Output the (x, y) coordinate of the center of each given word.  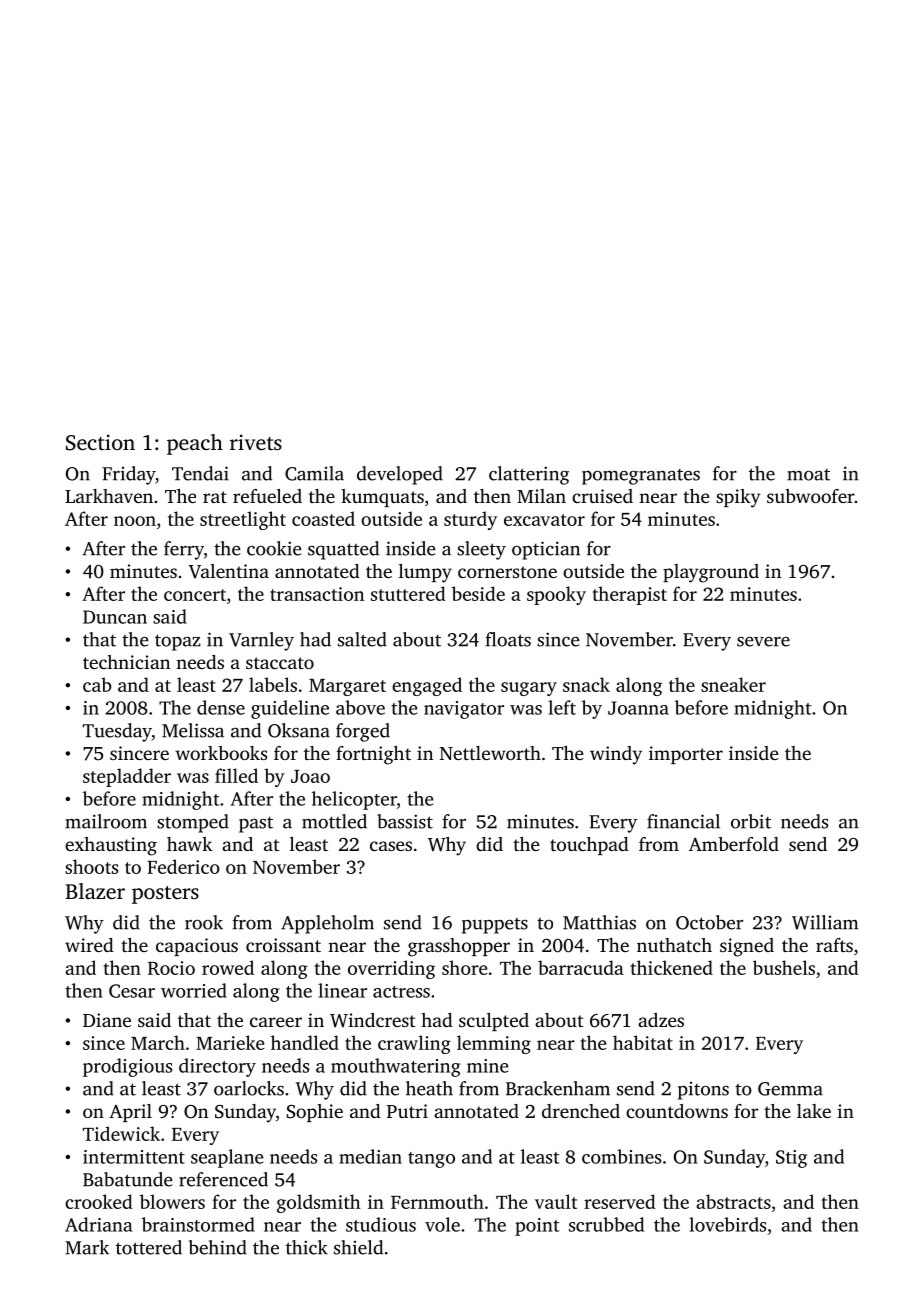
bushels (784, 967)
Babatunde (127, 1179)
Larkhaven (109, 496)
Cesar (132, 991)
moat (808, 475)
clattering (529, 475)
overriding (391, 969)
